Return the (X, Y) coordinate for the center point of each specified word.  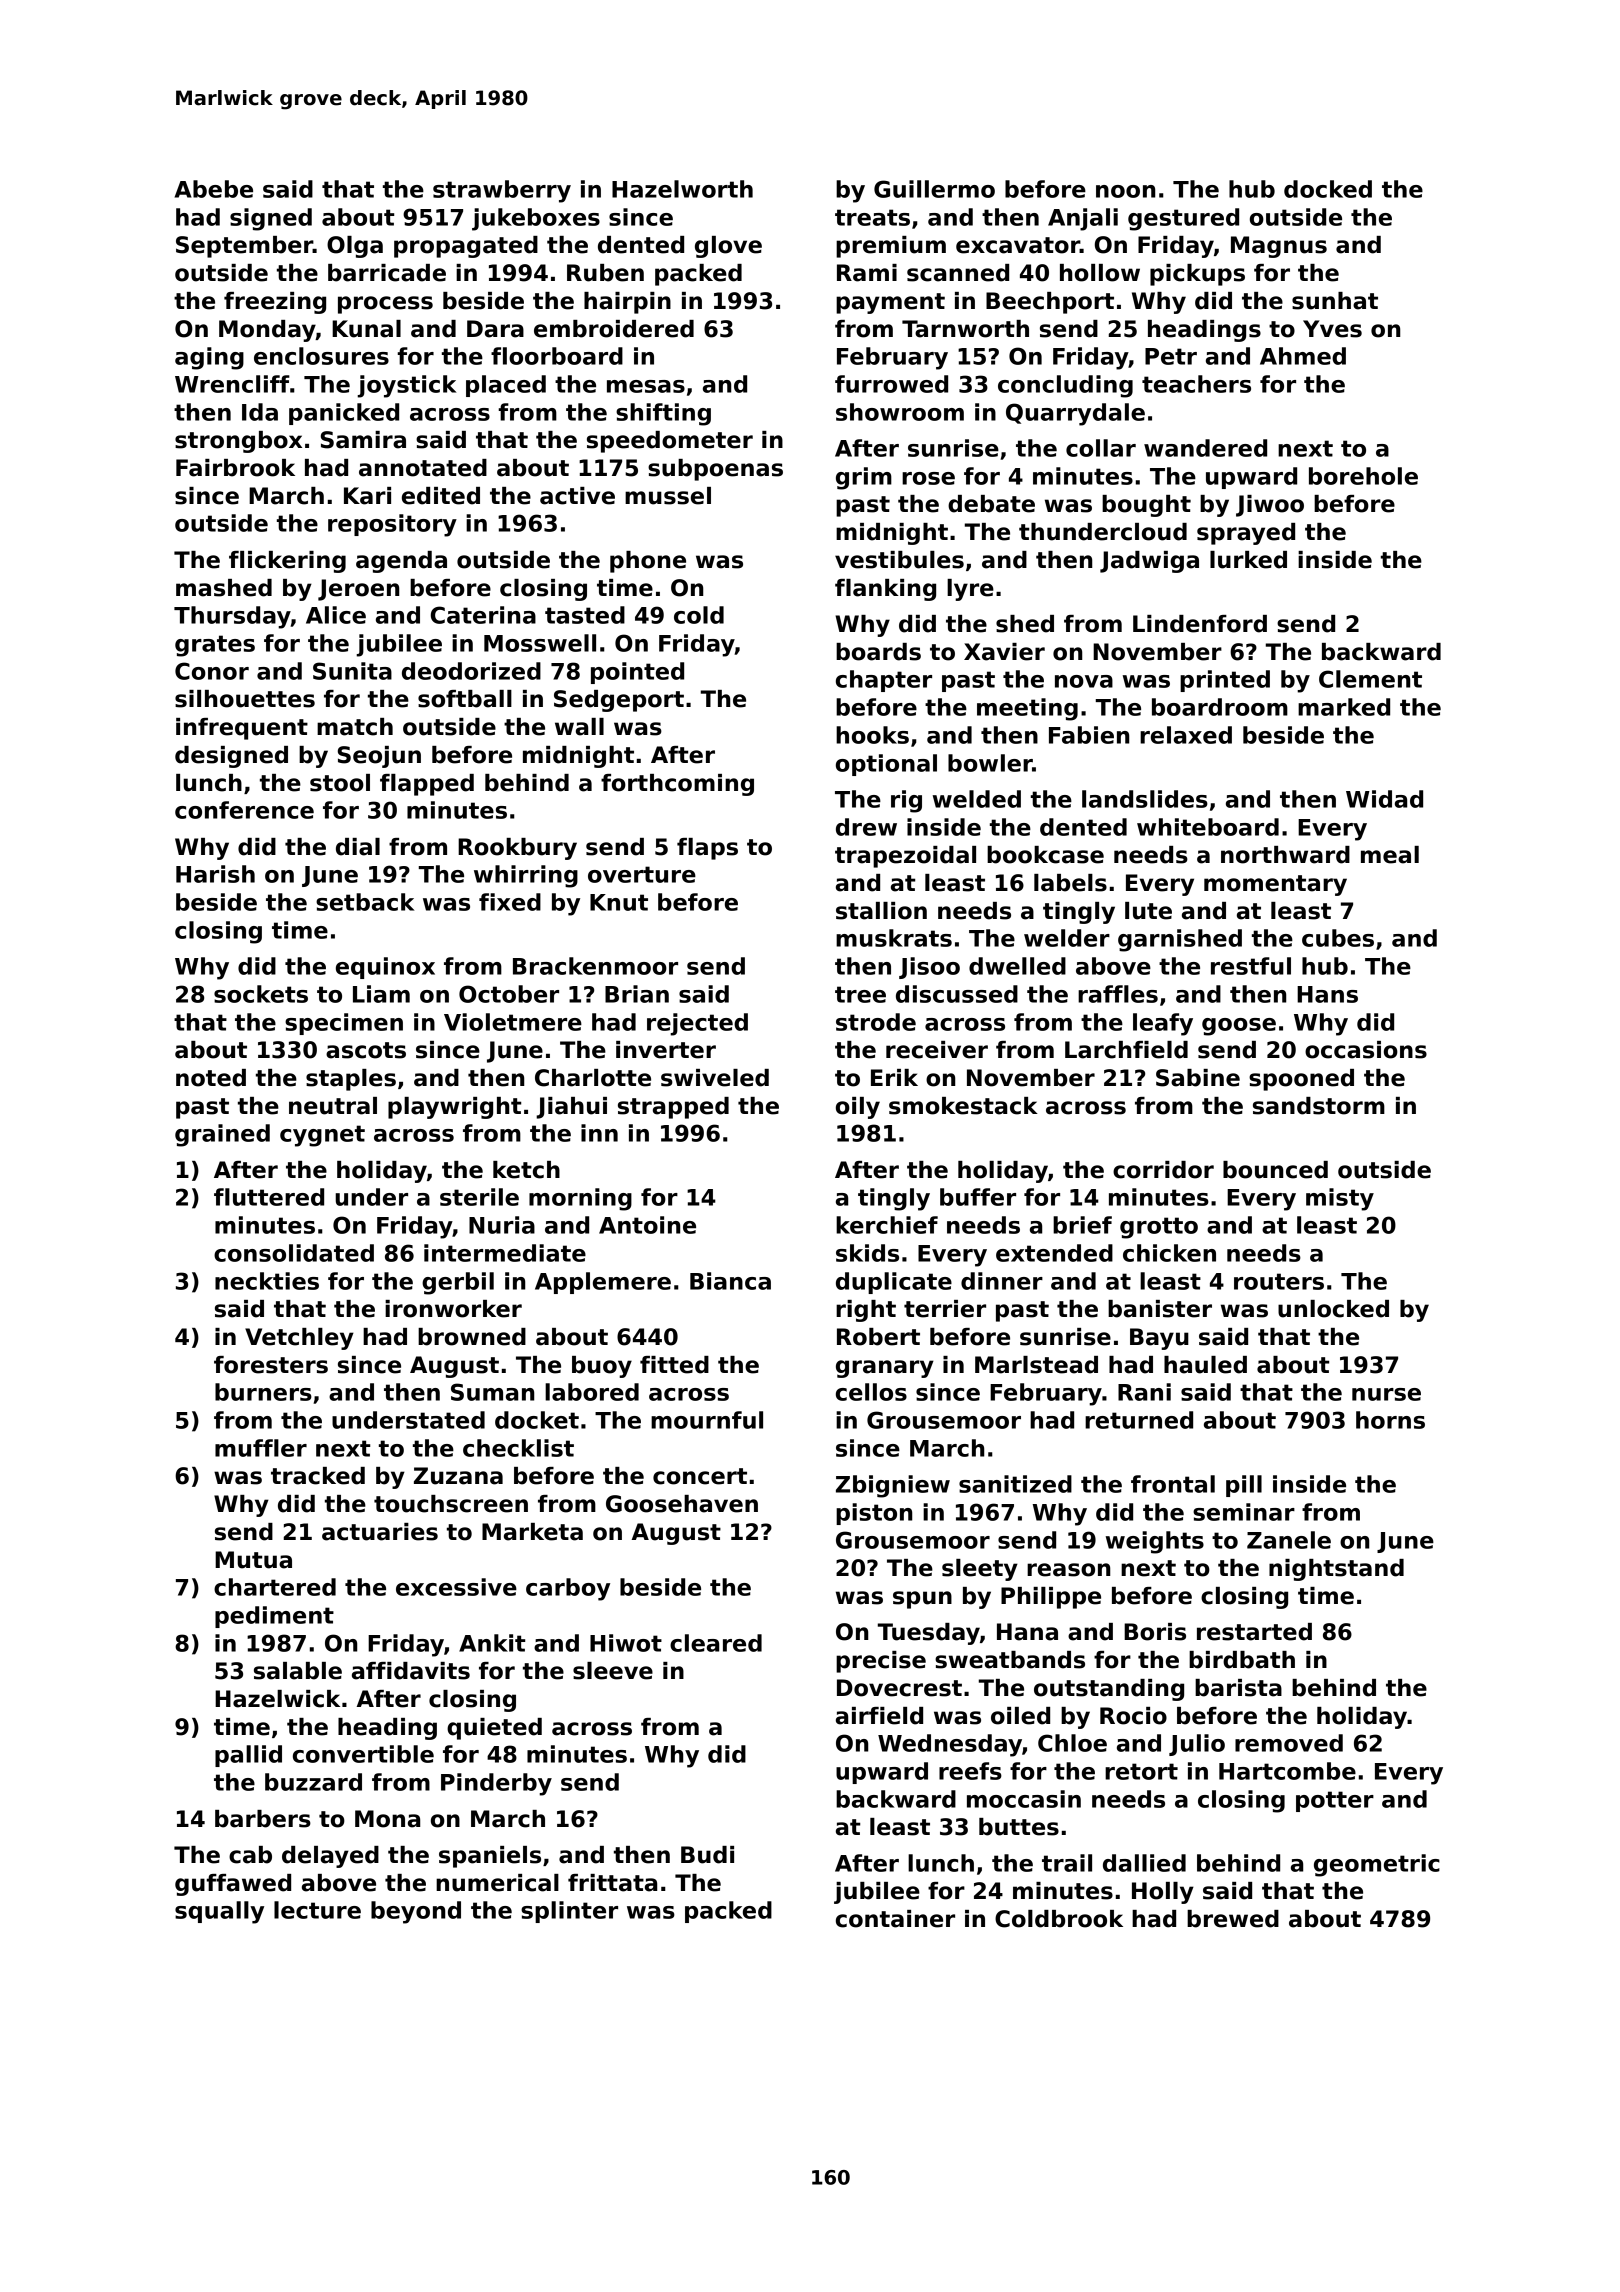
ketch (526, 1170)
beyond (416, 1912)
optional (886, 765)
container (895, 1919)
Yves (1332, 329)
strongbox (238, 442)
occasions (1366, 1050)
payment (890, 303)
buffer (978, 1197)
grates (215, 646)
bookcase (1045, 855)
